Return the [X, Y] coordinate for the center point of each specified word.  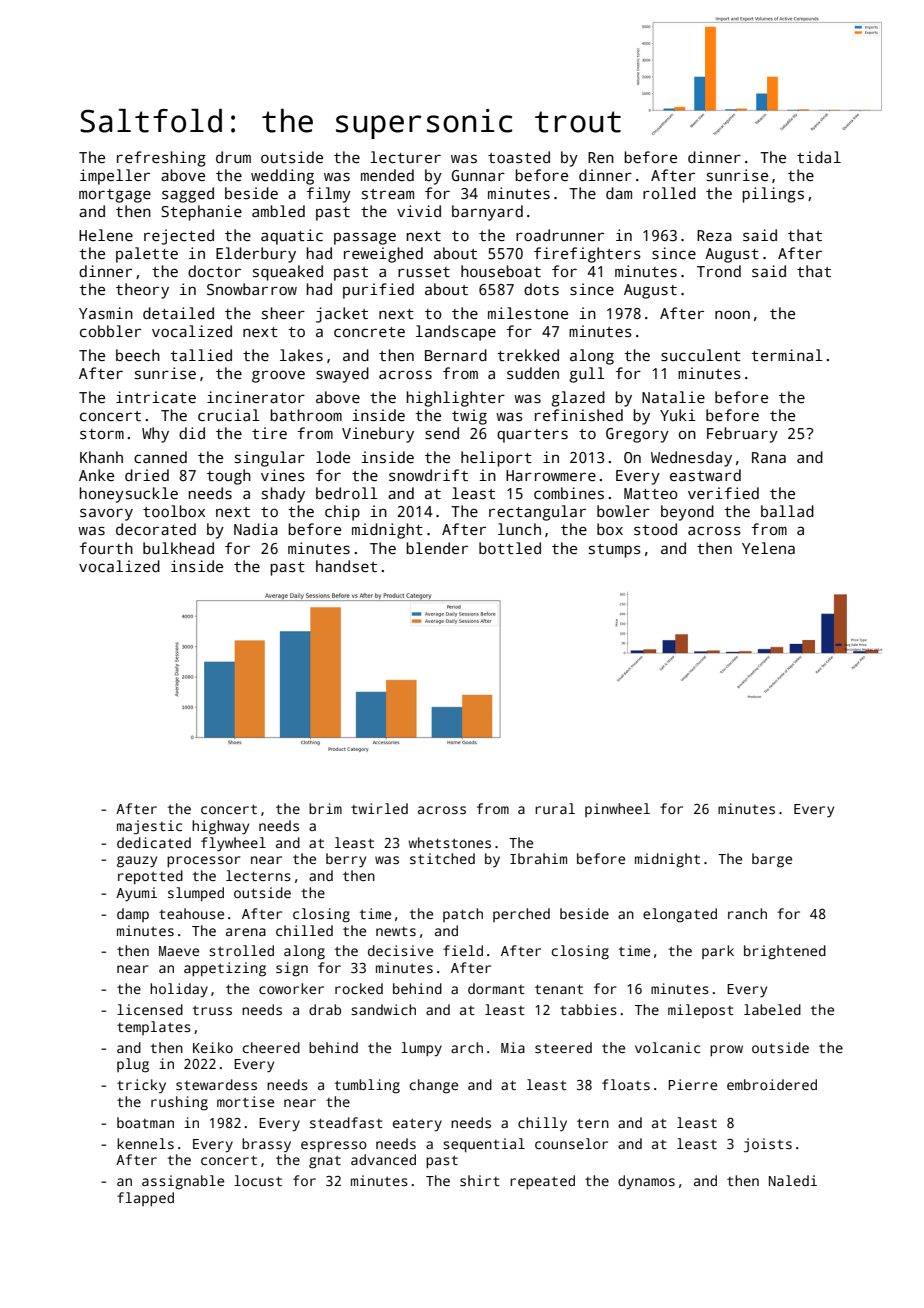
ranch [747, 913]
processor [204, 861]
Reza [714, 235]
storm [102, 434]
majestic [149, 827]
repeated [542, 1182]
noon [732, 314]
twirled [379, 808]
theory [142, 291]
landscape [456, 333]
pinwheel [617, 810]
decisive [400, 950]
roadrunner [560, 235]
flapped [145, 1199]
